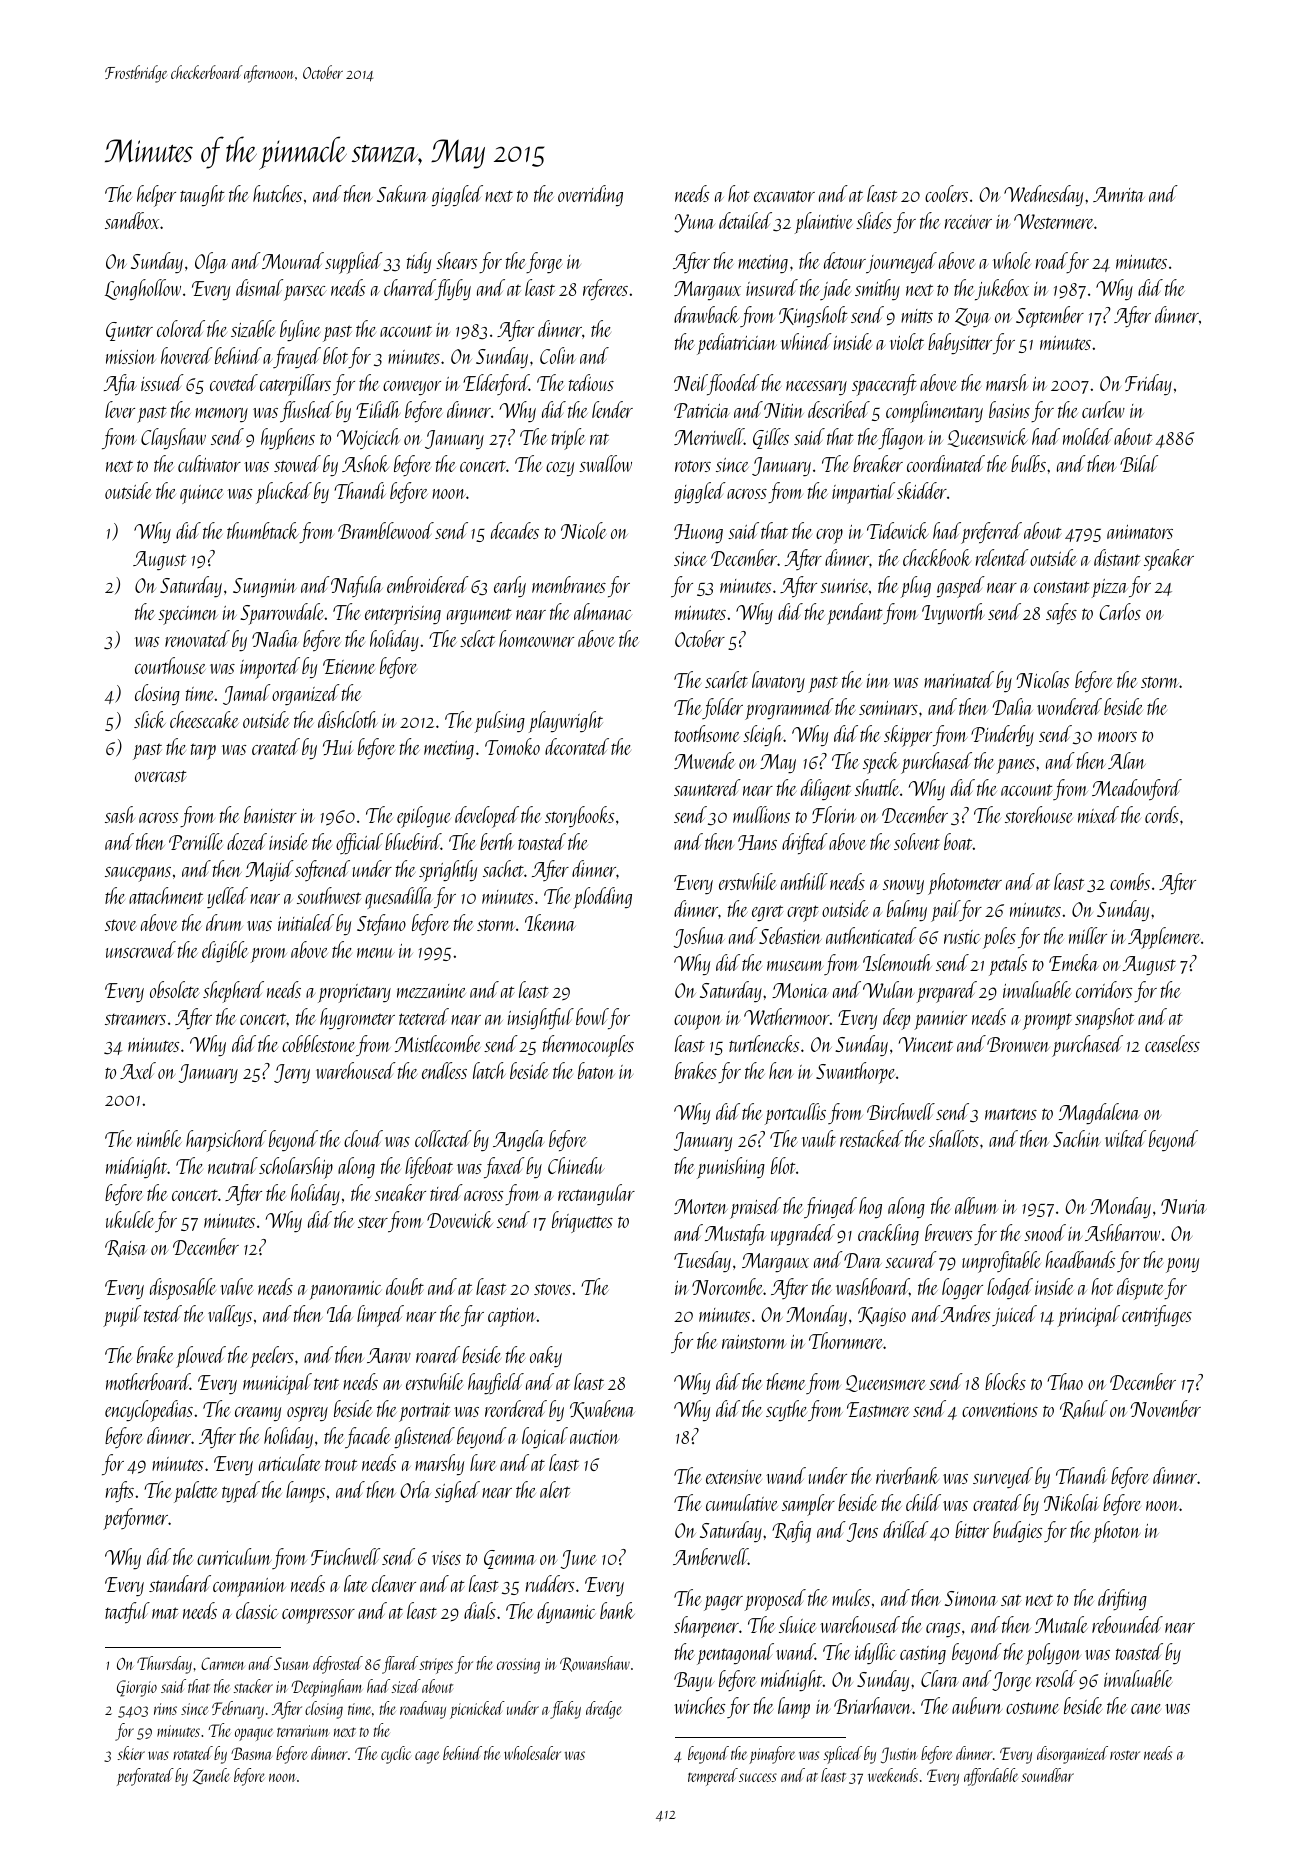 The image size is (1313, 1857). I want to click on caterpillars, so click(295, 385).
